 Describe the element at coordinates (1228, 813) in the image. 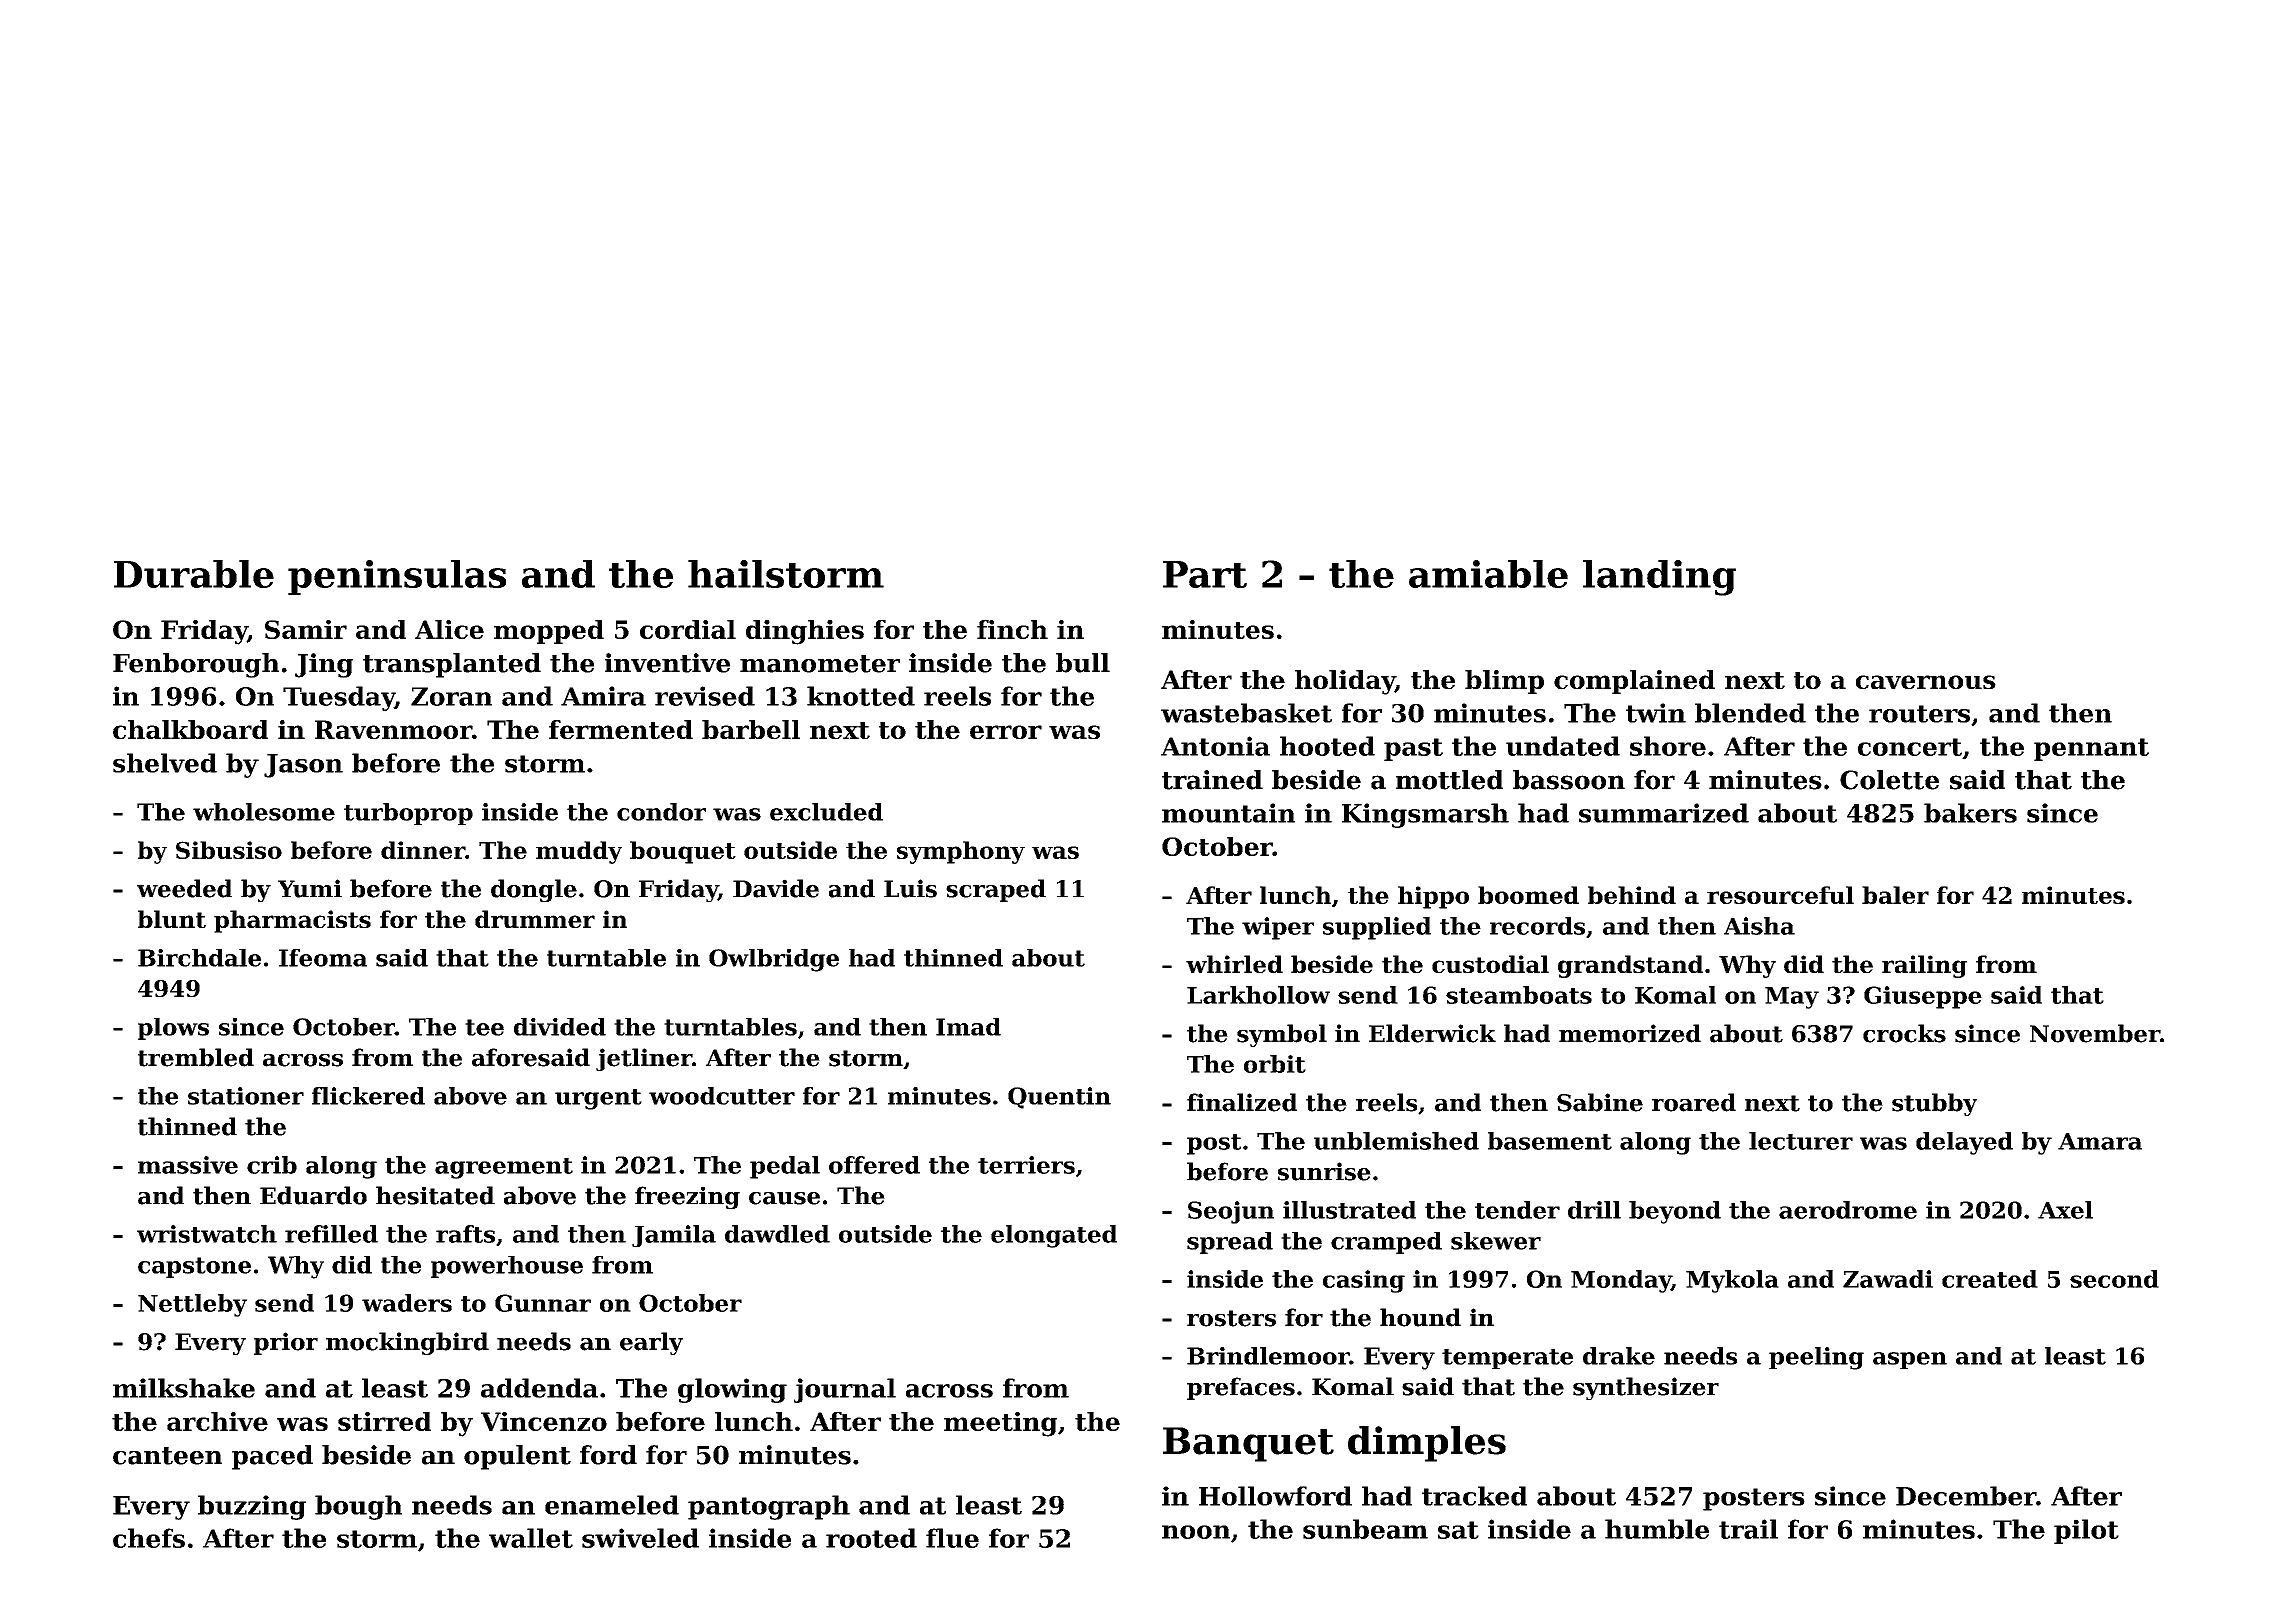

I see `mountain` at that location.
